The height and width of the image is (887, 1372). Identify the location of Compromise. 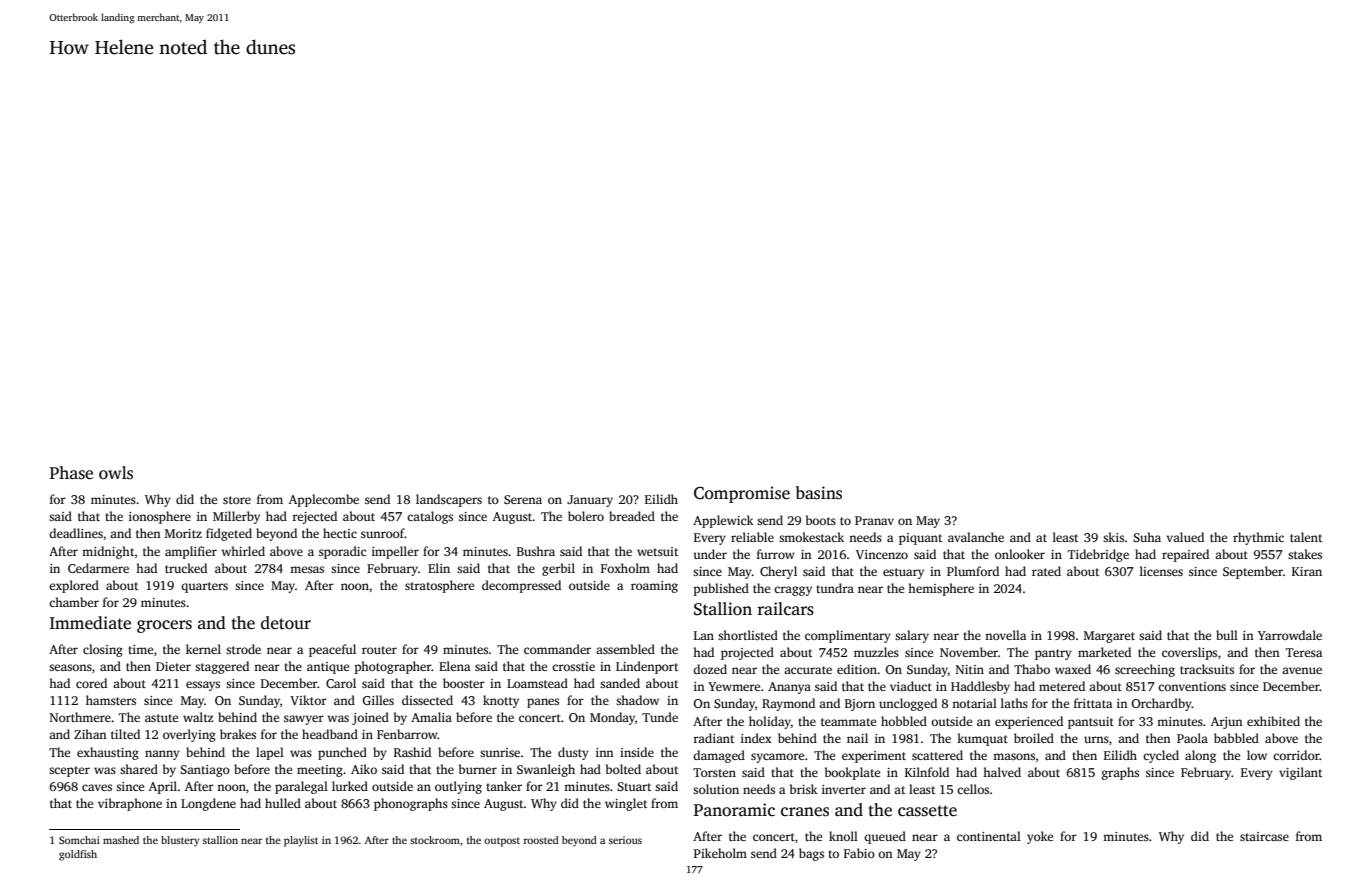
(742, 494).
